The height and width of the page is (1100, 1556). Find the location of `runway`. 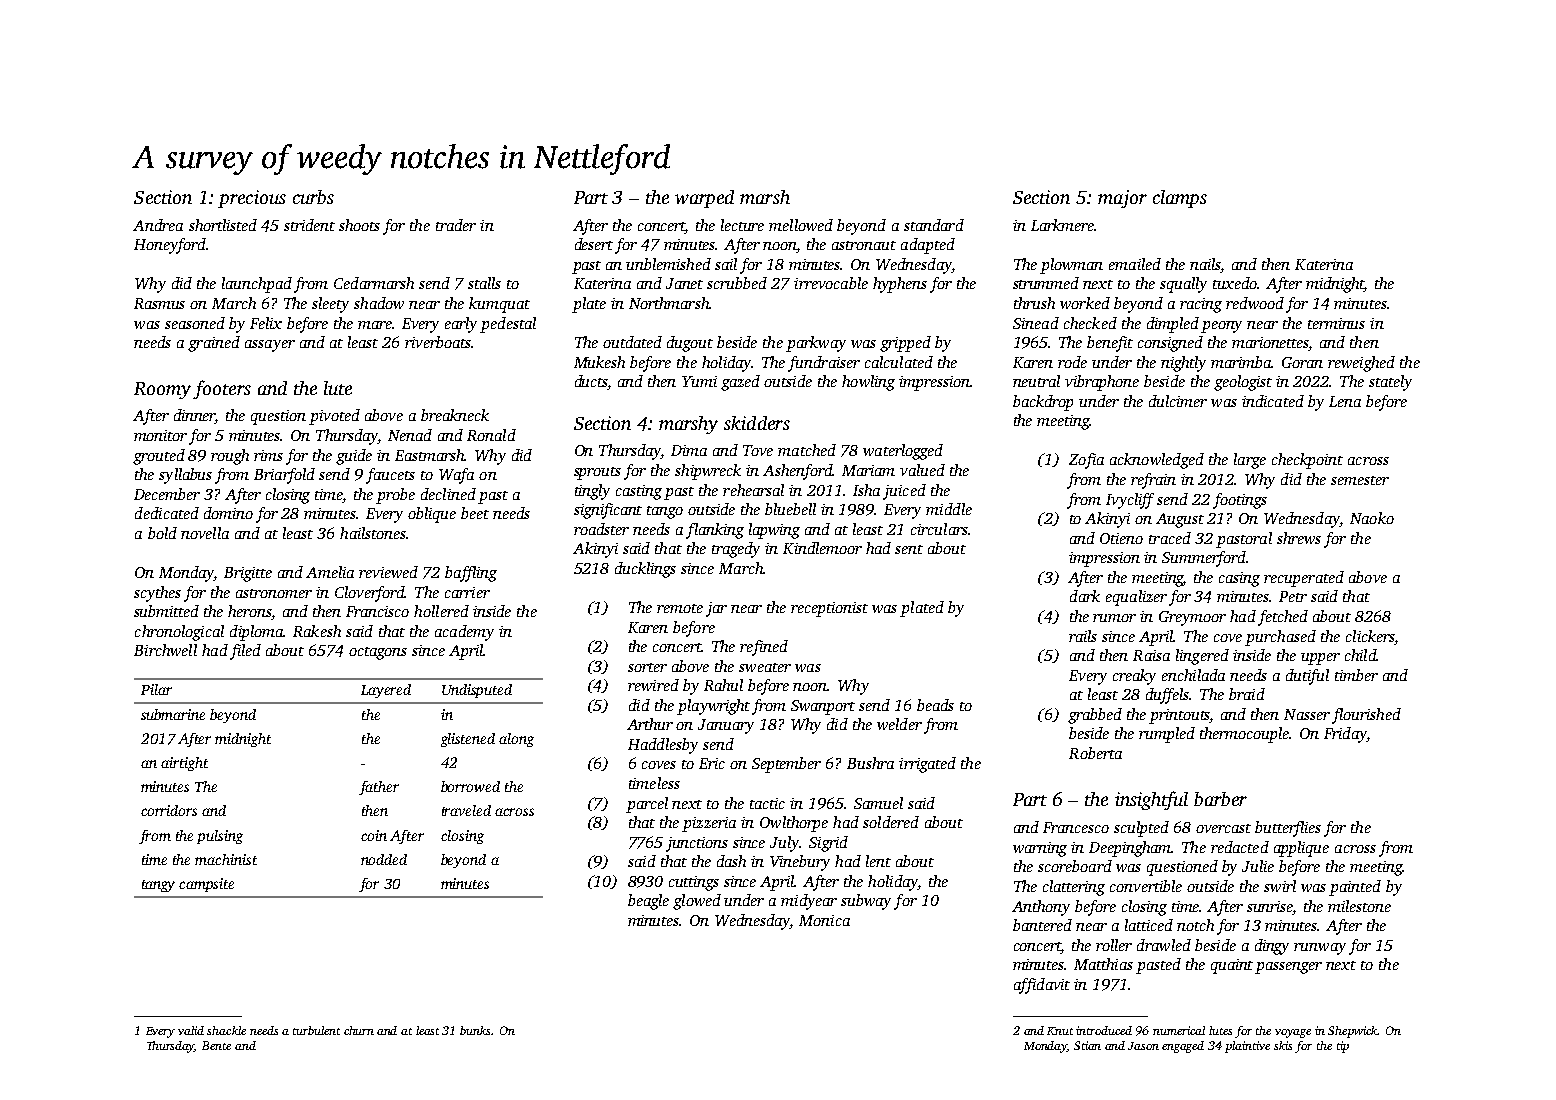

runway is located at coordinates (1320, 949).
